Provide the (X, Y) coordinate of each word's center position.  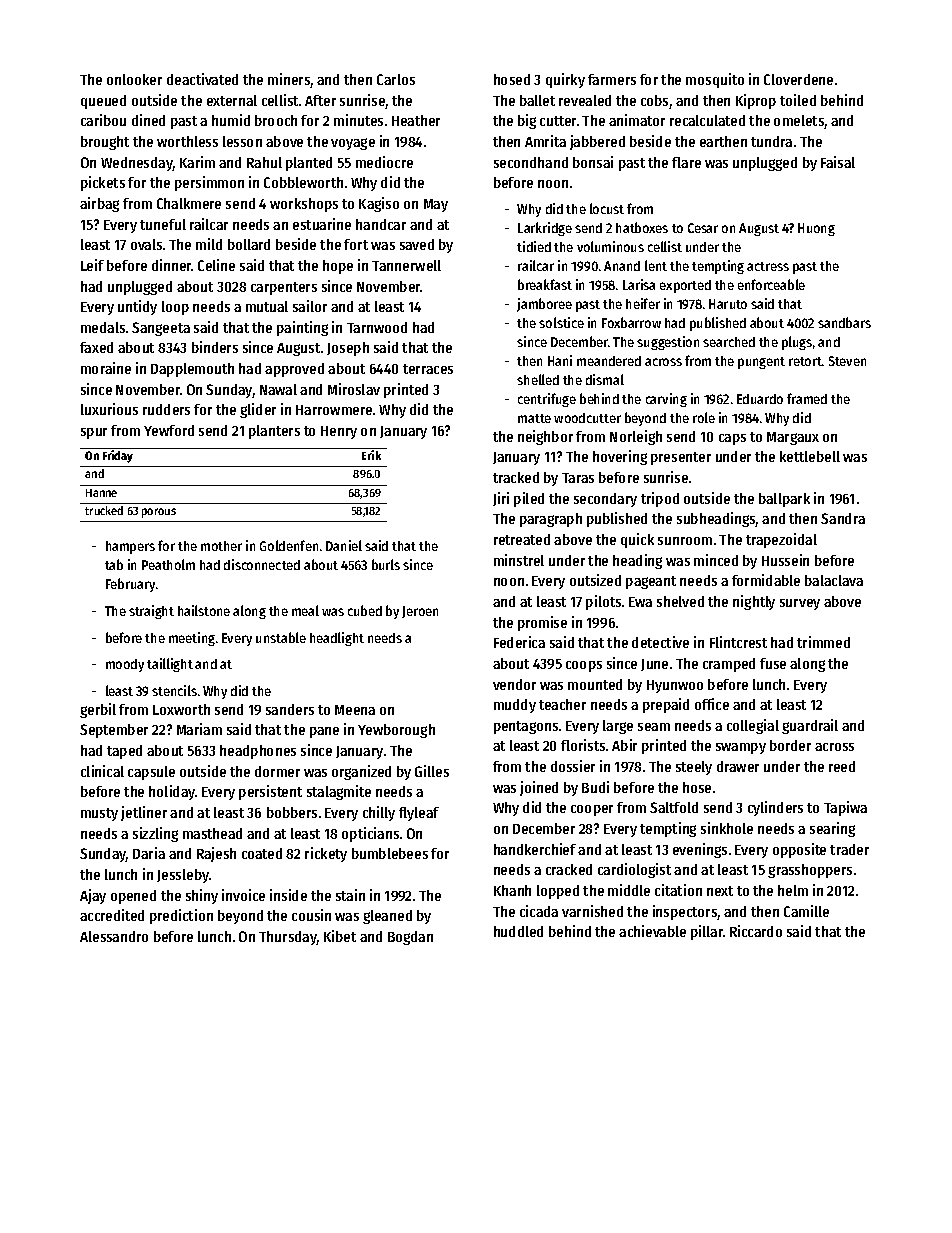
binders (215, 347)
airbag (99, 204)
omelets (799, 122)
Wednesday (137, 164)
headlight (337, 639)
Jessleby (183, 876)
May (436, 205)
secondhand (531, 162)
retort (805, 361)
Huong (816, 229)
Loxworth (181, 709)
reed (842, 766)
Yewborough (396, 731)
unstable (281, 637)
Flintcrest (738, 642)
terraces (428, 369)
